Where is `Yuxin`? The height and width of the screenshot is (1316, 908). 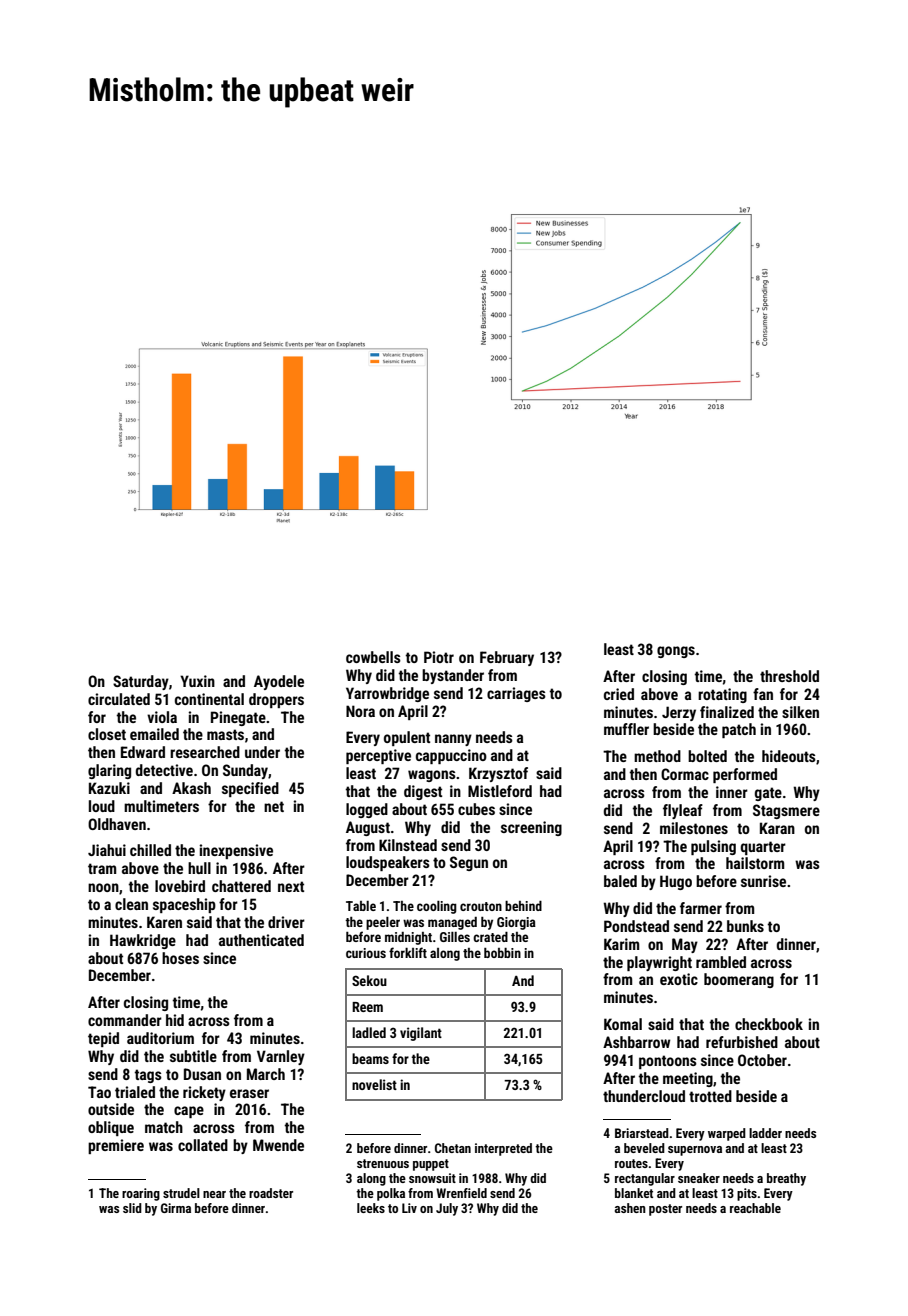 Yuxin is located at coordinates (197, 681).
